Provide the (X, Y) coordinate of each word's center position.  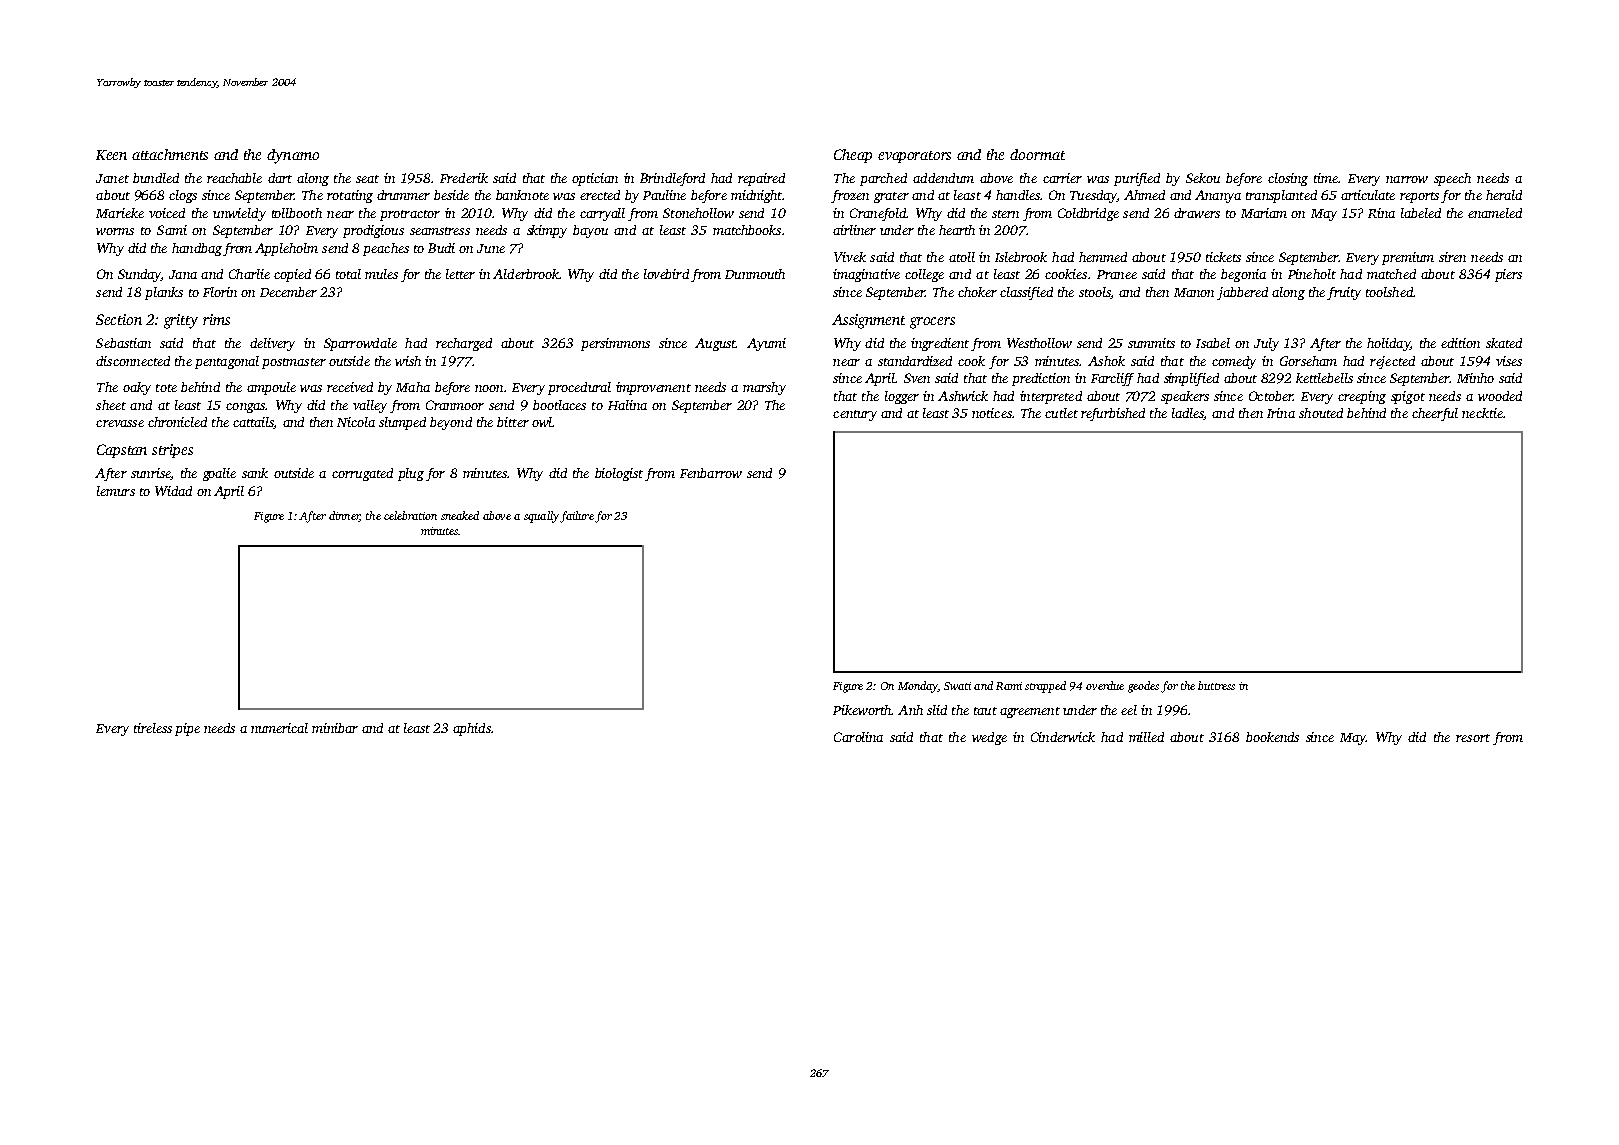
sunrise (150, 473)
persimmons (615, 344)
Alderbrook (526, 274)
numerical (279, 728)
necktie (1482, 413)
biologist (619, 474)
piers (1508, 275)
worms (115, 231)
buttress (1216, 685)
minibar (335, 728)
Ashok (1106, 361)
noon (489, 388)
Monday (918, 687)
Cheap (853, 156)
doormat (1037, 154)
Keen (111, 155)
